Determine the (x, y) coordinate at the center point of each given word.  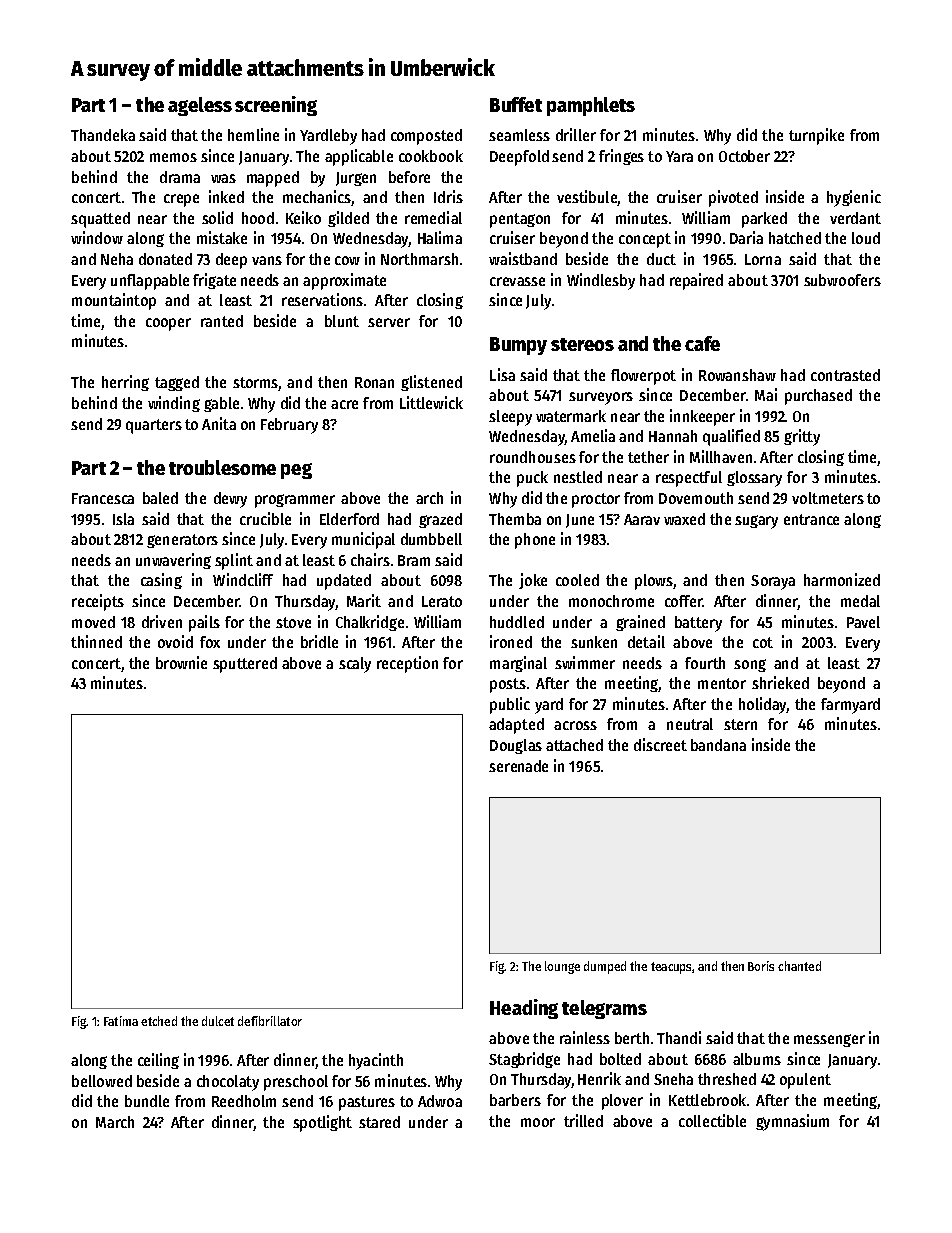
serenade (518, 766)
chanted (799, 966)
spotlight (322, 1123)
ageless (200, 106)
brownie (181, 662)
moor (538, 1122)
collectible (712, 1120)
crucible (265, 518)
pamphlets (591, 106)
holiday (763, 705)
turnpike (816, 136)
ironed (511, 641)
